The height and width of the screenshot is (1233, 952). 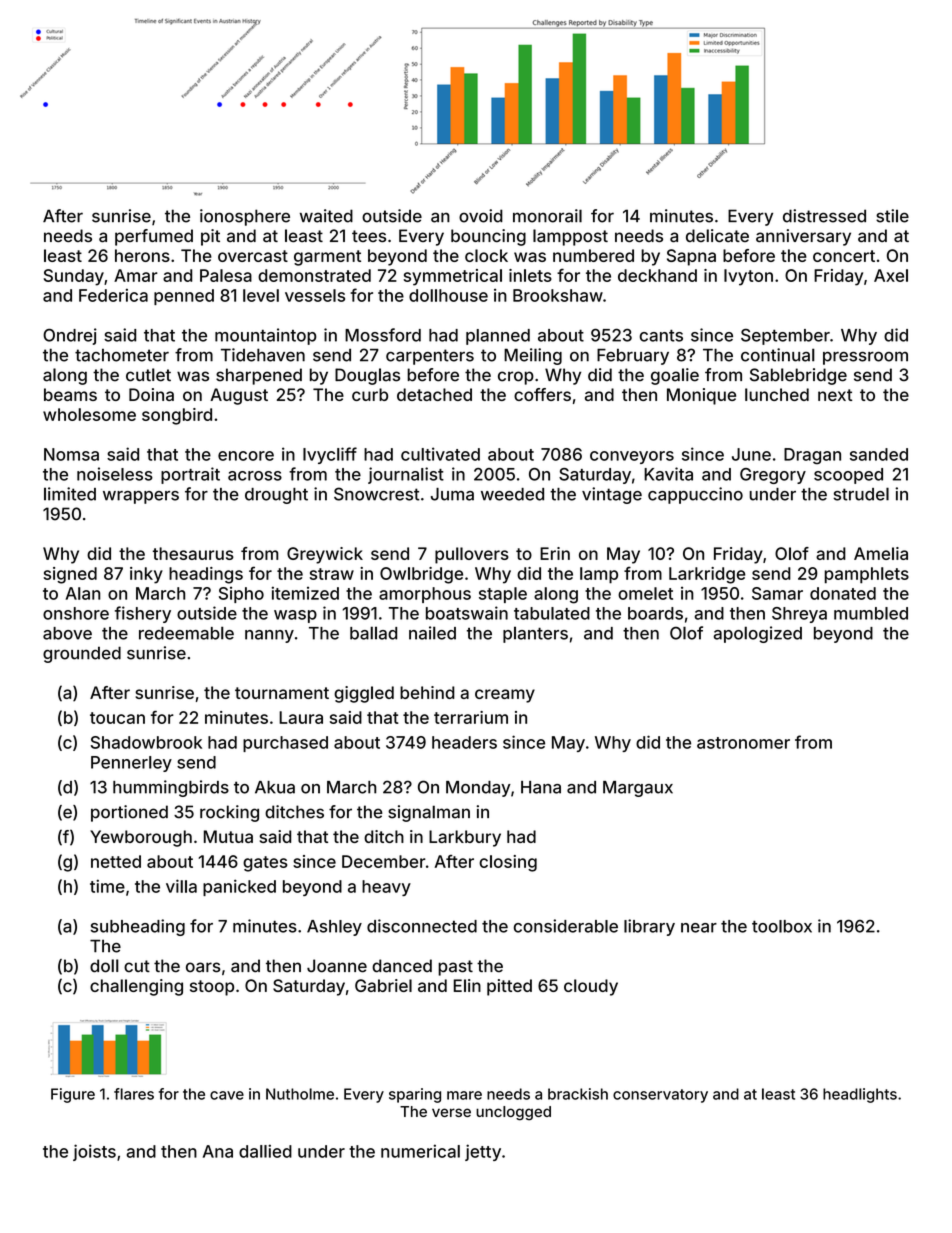 I want to click on perfumed, so click(x=154, y=237).
